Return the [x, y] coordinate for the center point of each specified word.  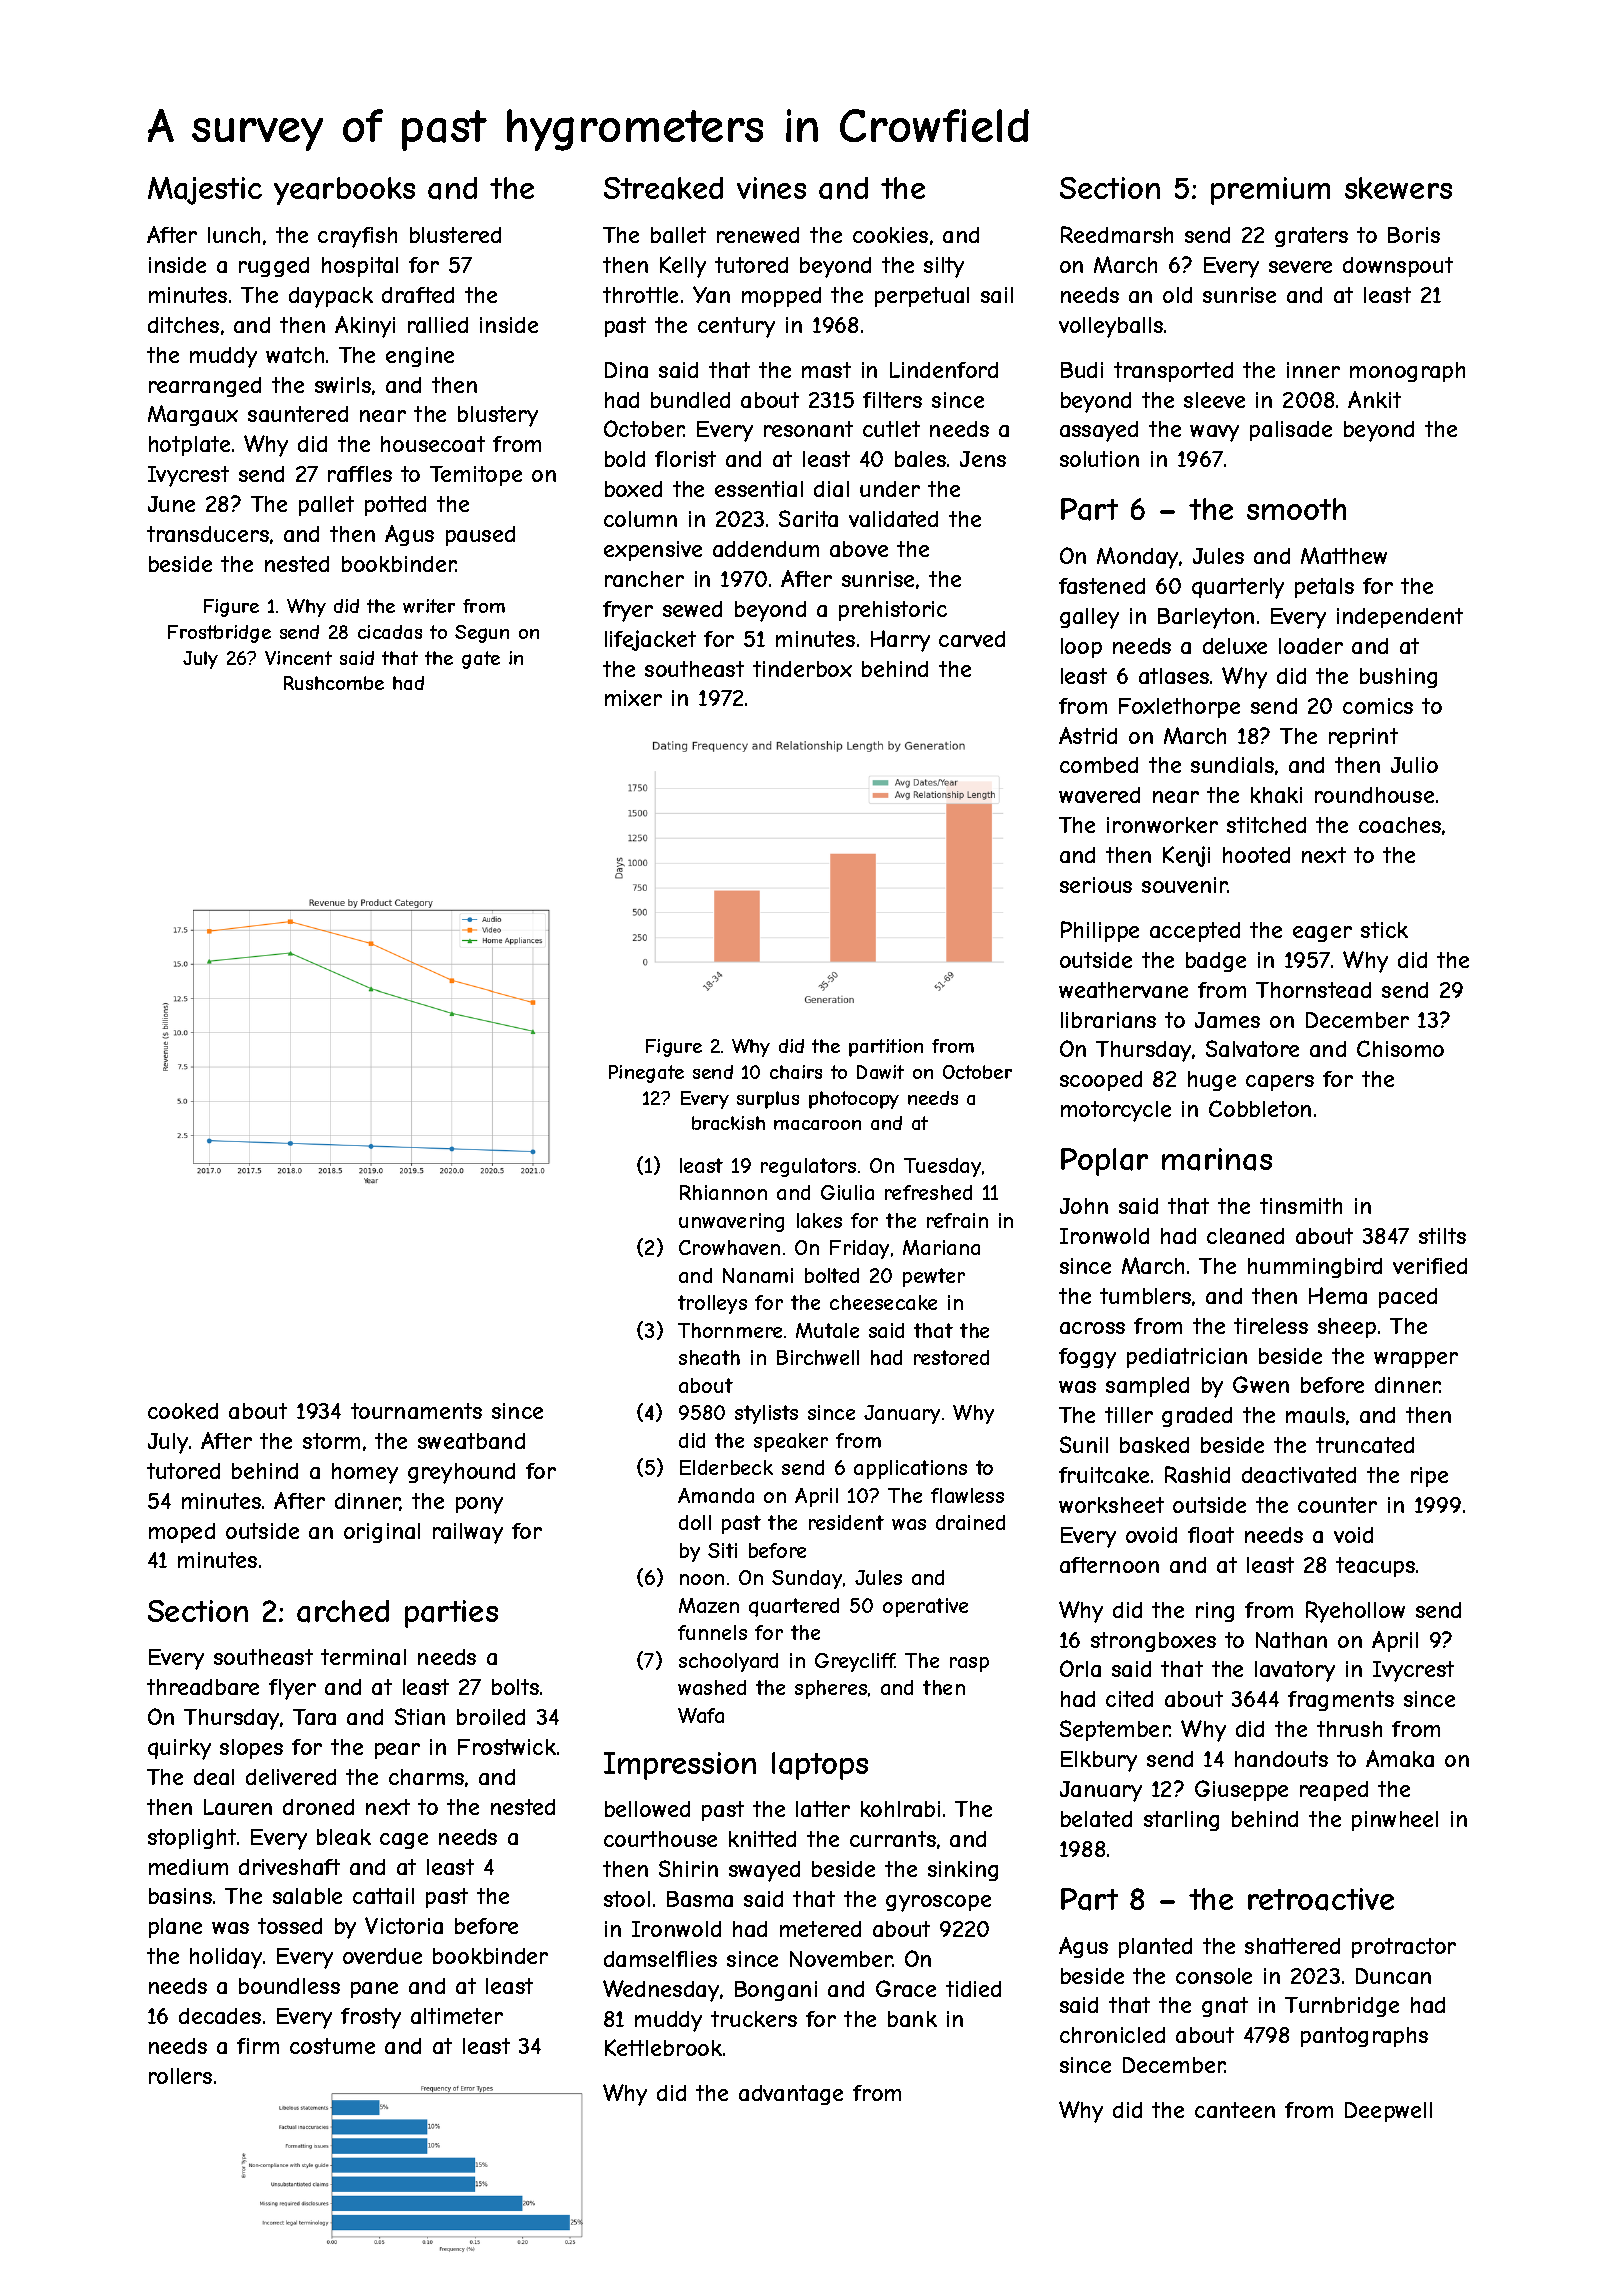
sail [997, 295]
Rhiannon [723, 1192]
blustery [498, 416]
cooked [183, 1411]
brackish [728, 1123]
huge [1212, 1081]
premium [1270, 191]
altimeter [457, 2016]
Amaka [1400, 1758]
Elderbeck [726, 1467]
